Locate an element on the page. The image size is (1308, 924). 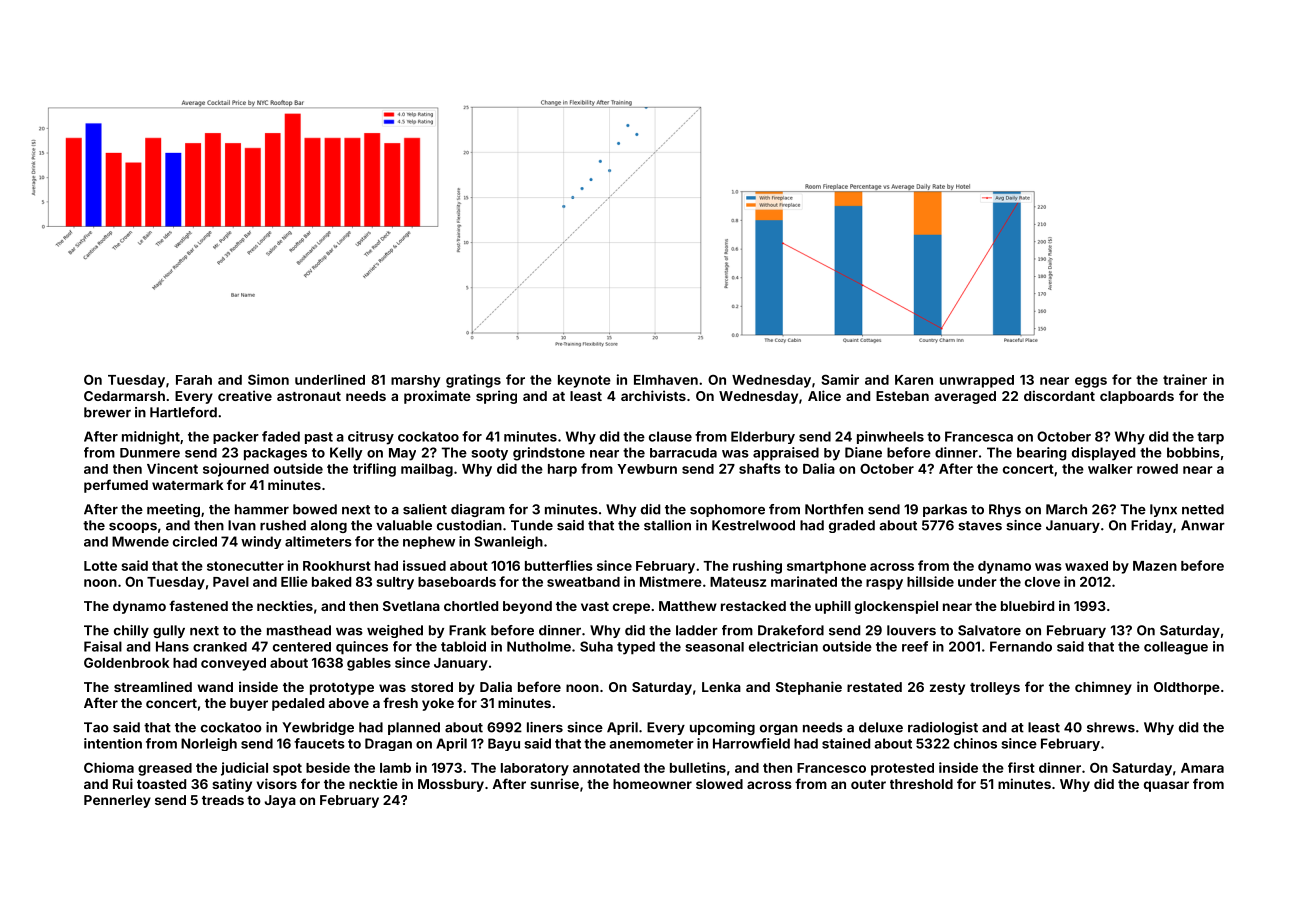
chilly is located at coordinates (131, 631).
